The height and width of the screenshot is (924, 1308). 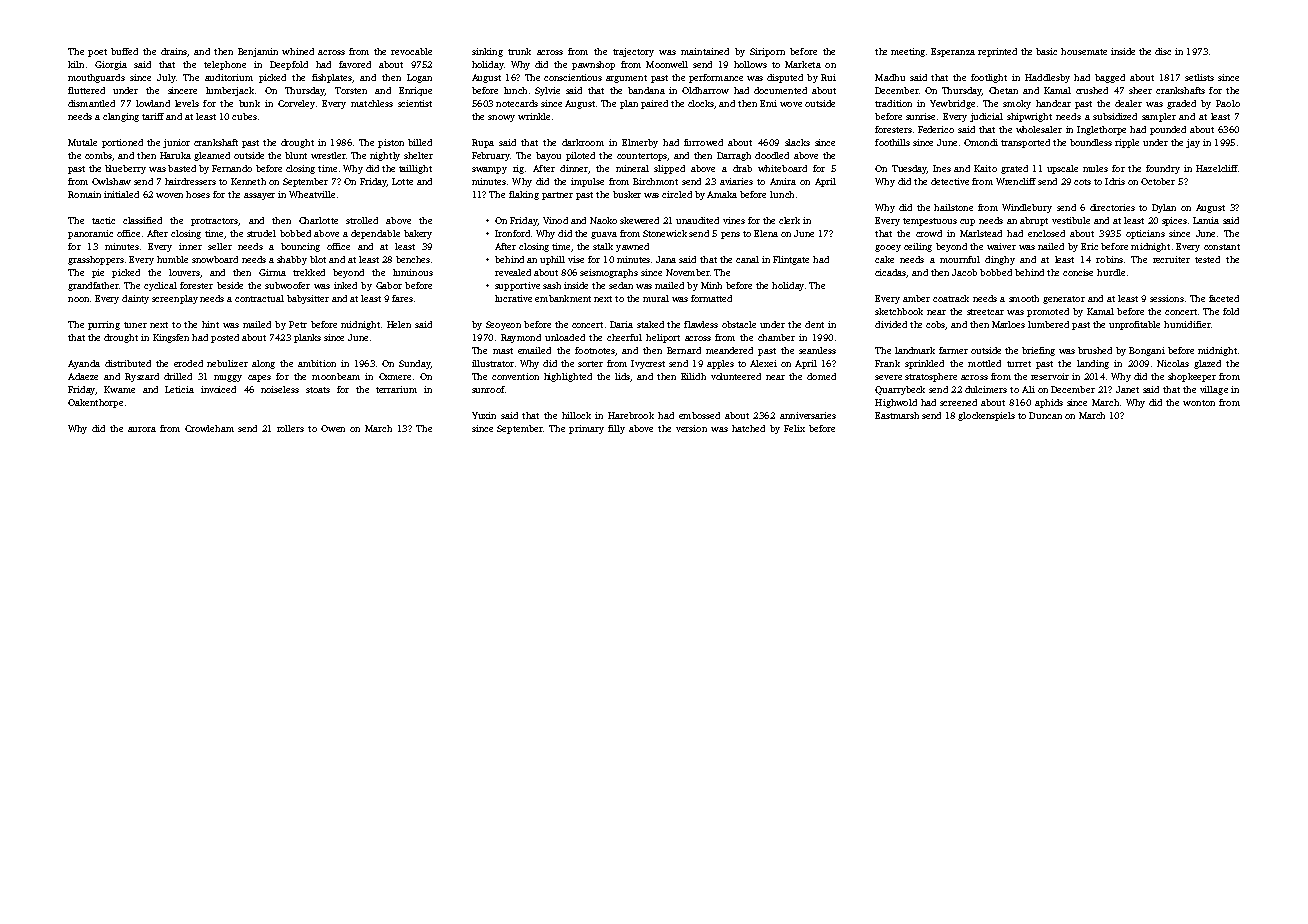 I want to click on sessions, so click(x=1167, y=298).
